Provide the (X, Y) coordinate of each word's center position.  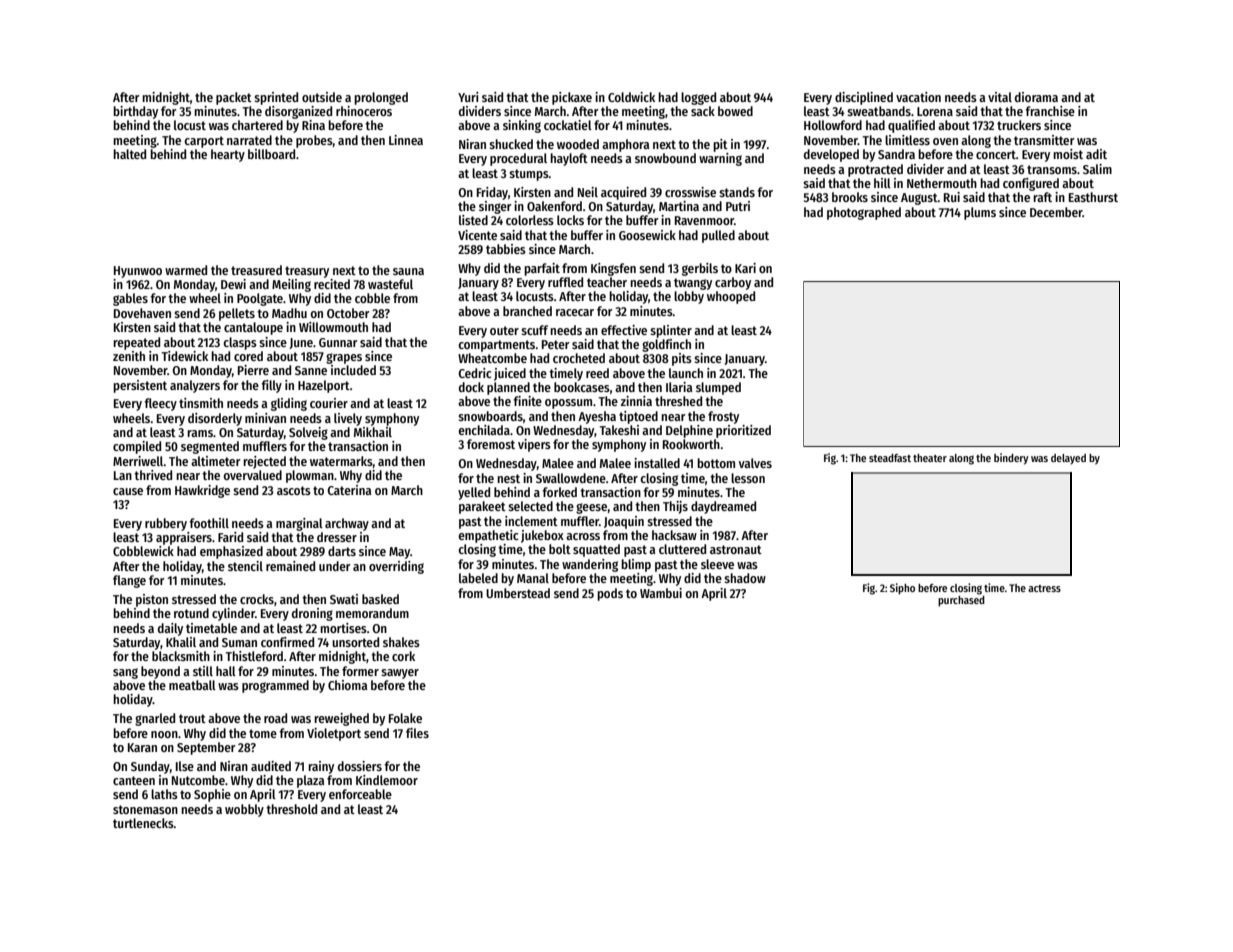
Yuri (468, 97)
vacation (918, 97)
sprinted (276, 98)
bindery (1011, 459)
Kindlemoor (387, 780)
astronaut (736, 549)
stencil (245, 566)
